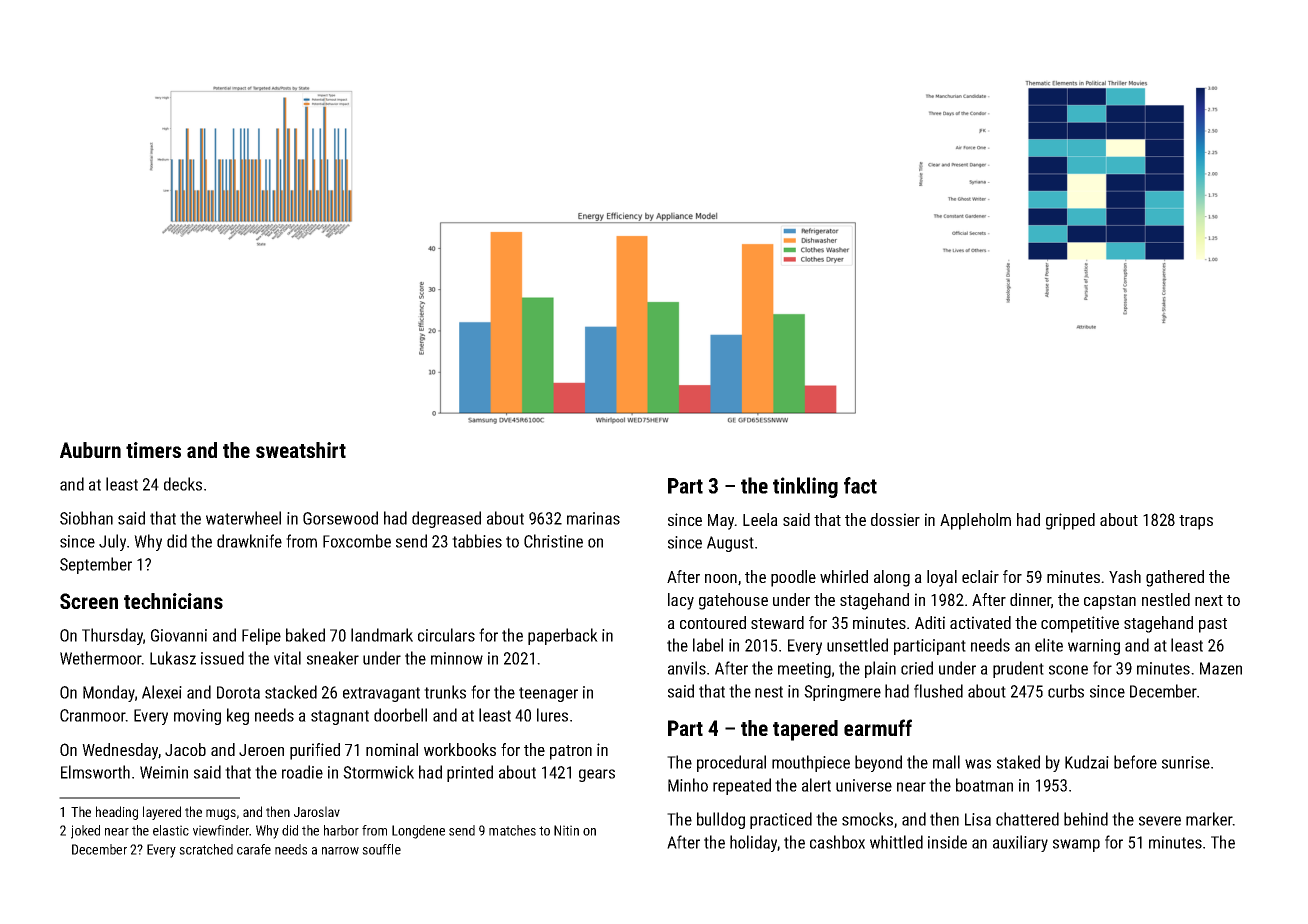  I want to click on technicians, so click(173, 601).
